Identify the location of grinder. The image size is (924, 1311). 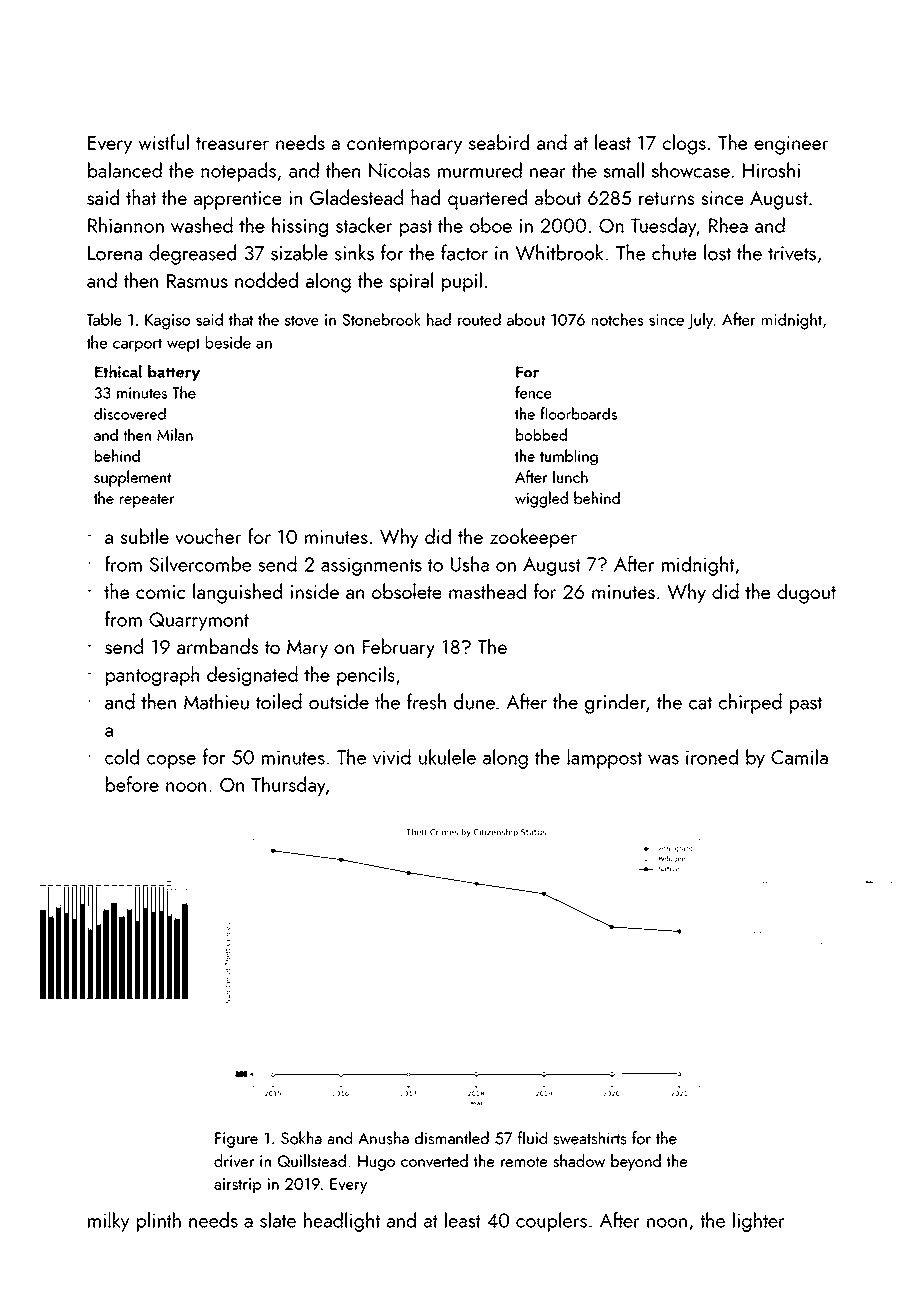
(615, 703).
